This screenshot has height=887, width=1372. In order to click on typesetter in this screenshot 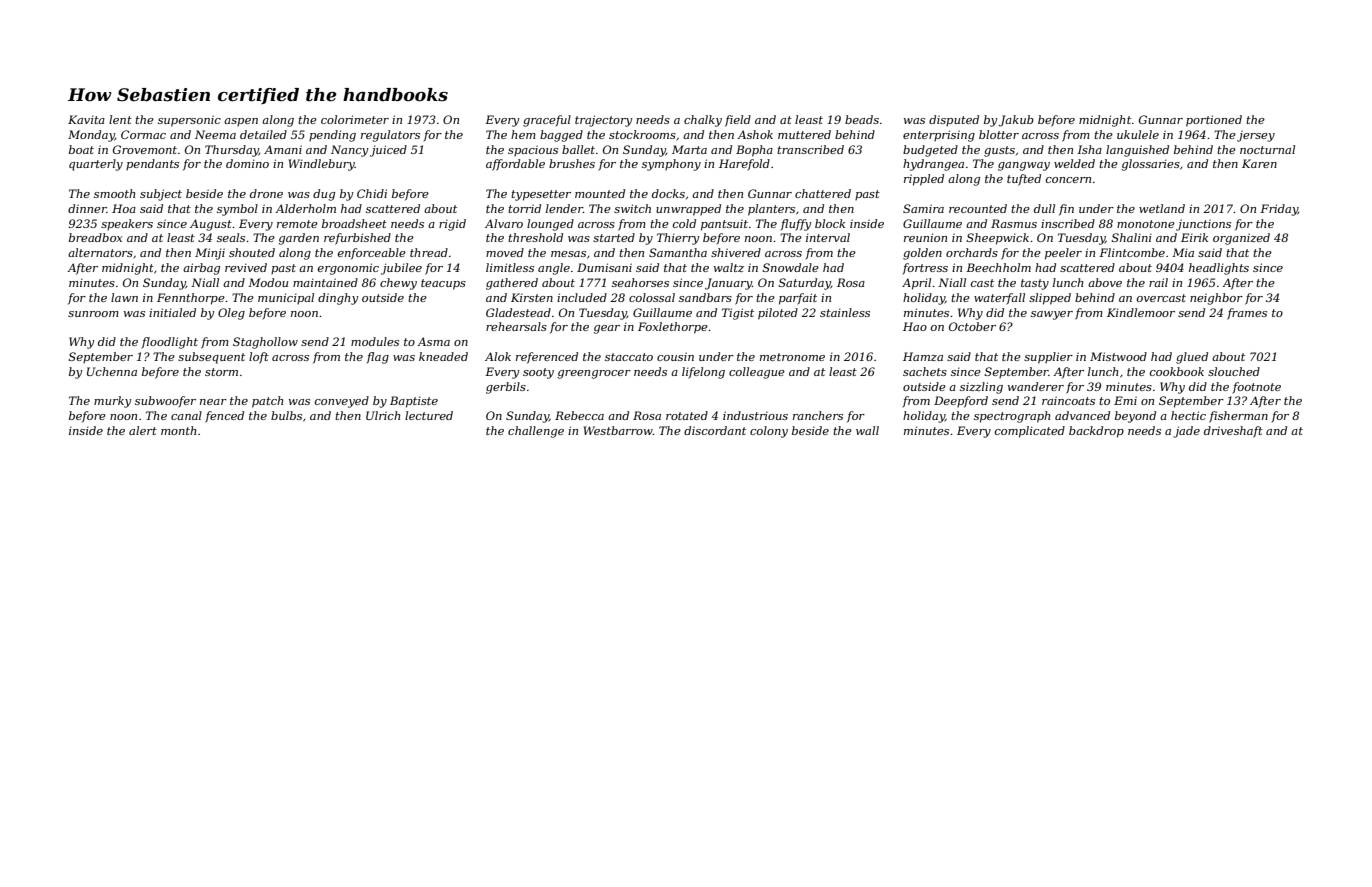, I will do `click(541, 195)`.
